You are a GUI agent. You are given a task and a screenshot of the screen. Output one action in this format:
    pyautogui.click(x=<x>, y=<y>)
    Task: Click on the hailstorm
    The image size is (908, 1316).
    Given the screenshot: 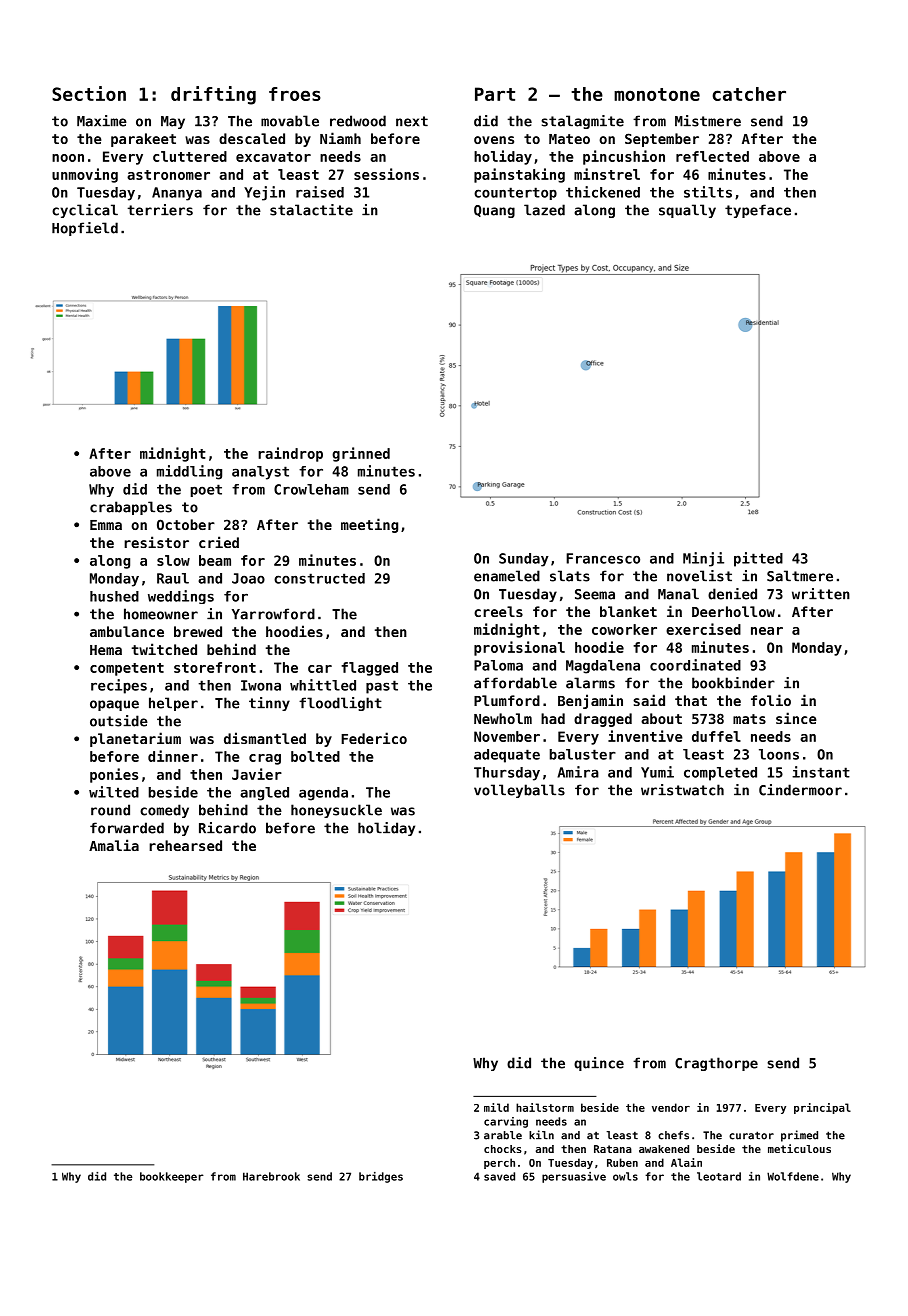 What is the action you would take?
    pyautogui.click(x=545, y=1107)
